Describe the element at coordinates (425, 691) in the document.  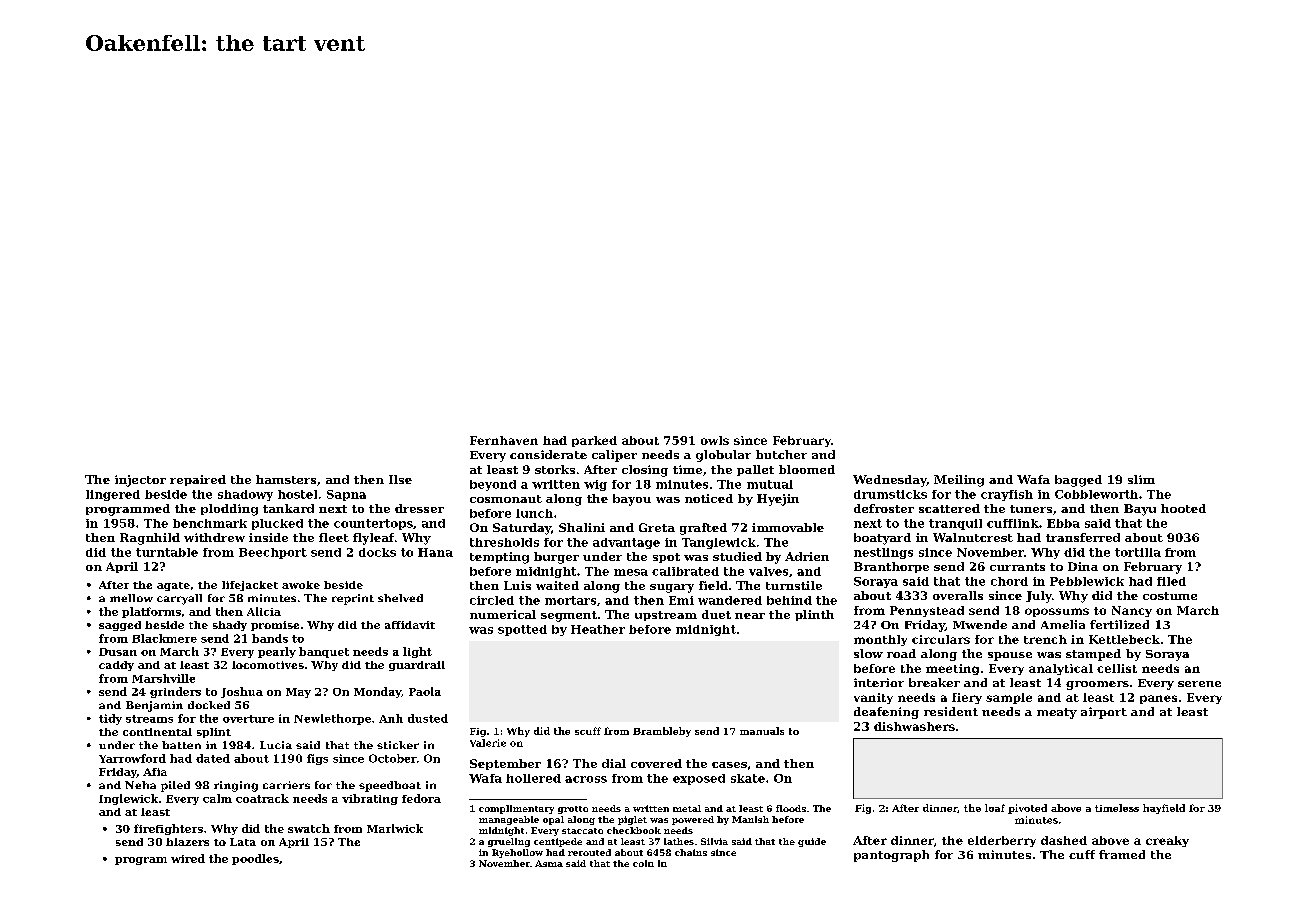
I see `Paola` at that location.
